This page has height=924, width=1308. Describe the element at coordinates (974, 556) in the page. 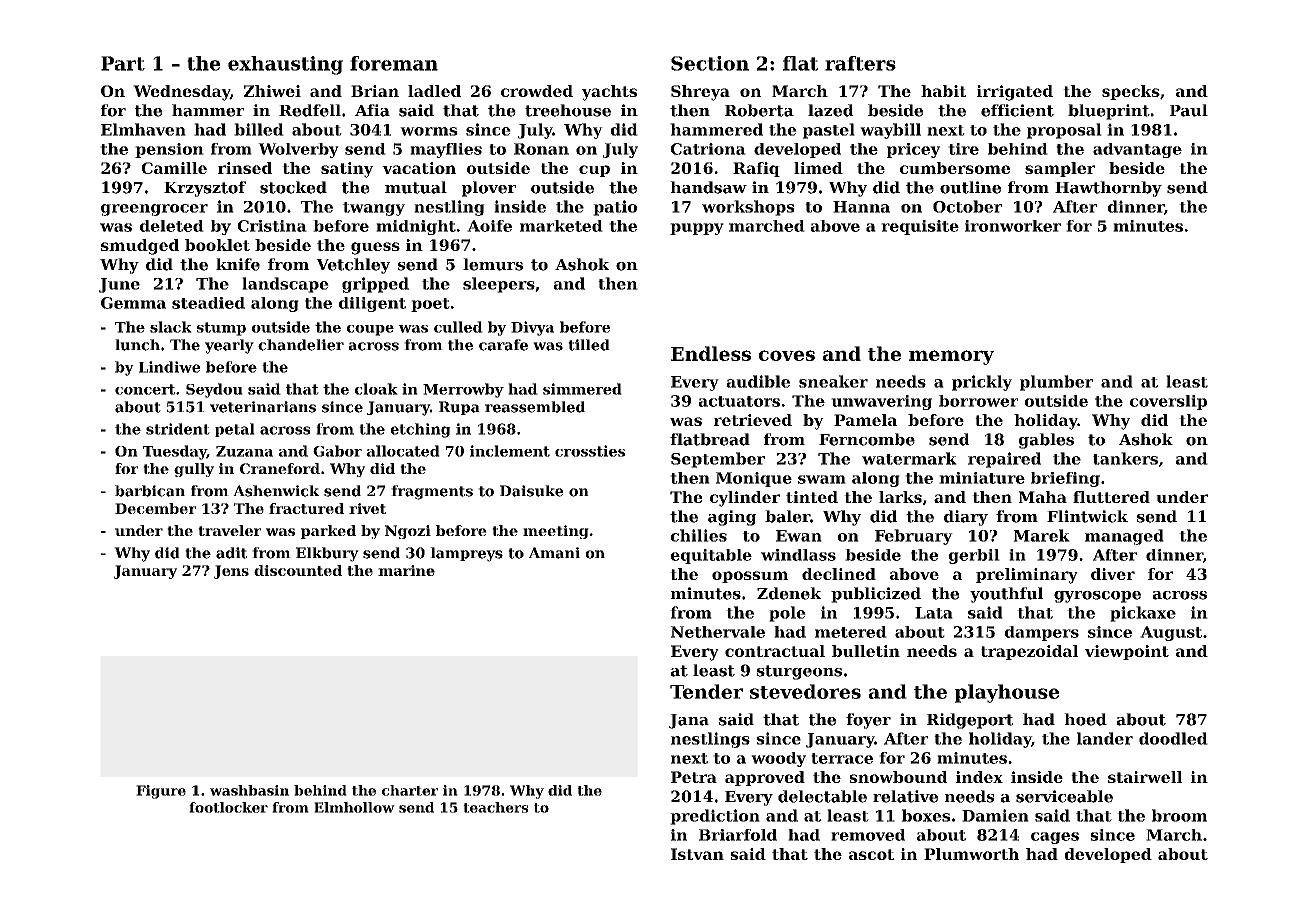

I see `gerbil` at that location.
